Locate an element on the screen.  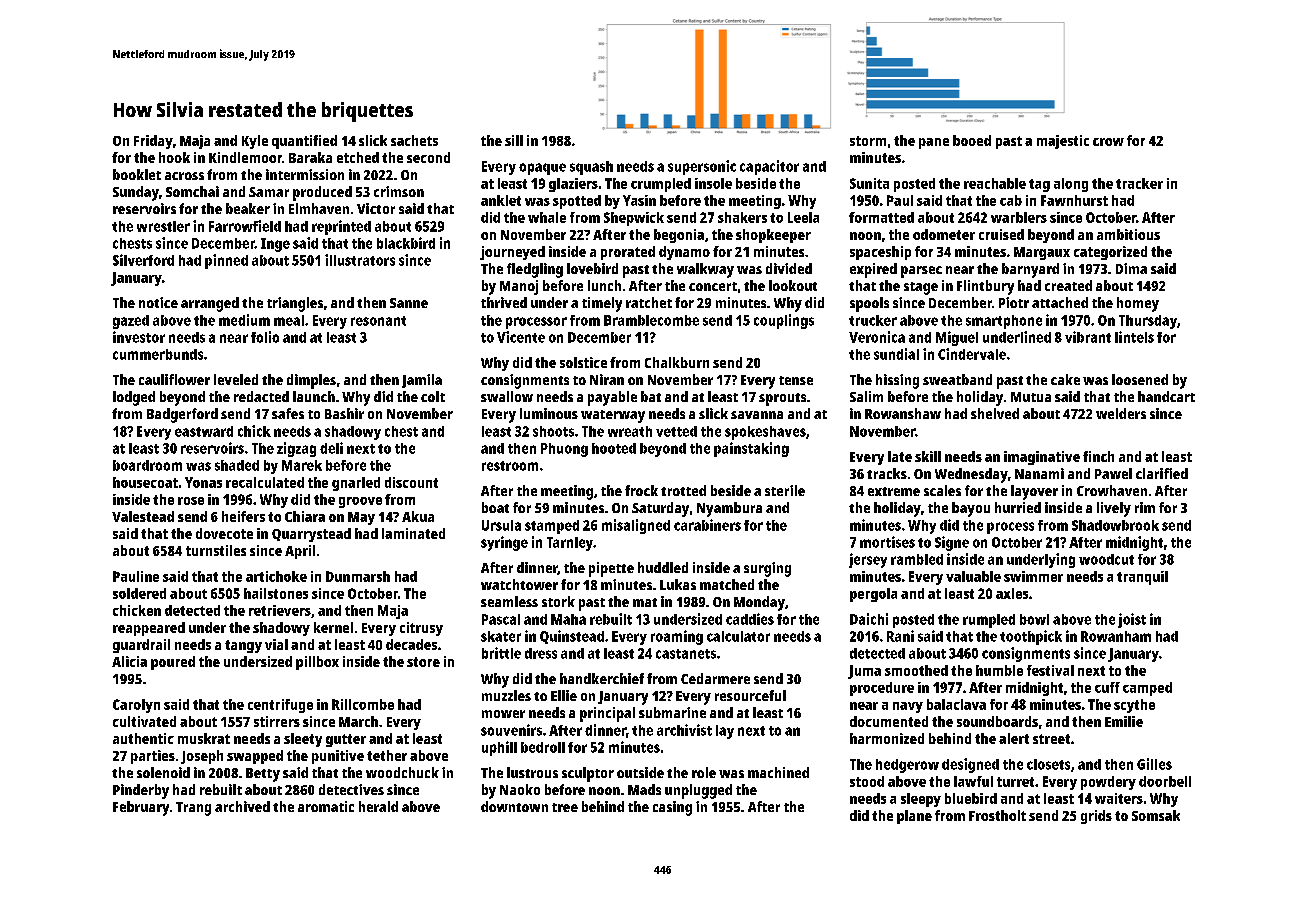
created is located at coordinates (1068, 285).
